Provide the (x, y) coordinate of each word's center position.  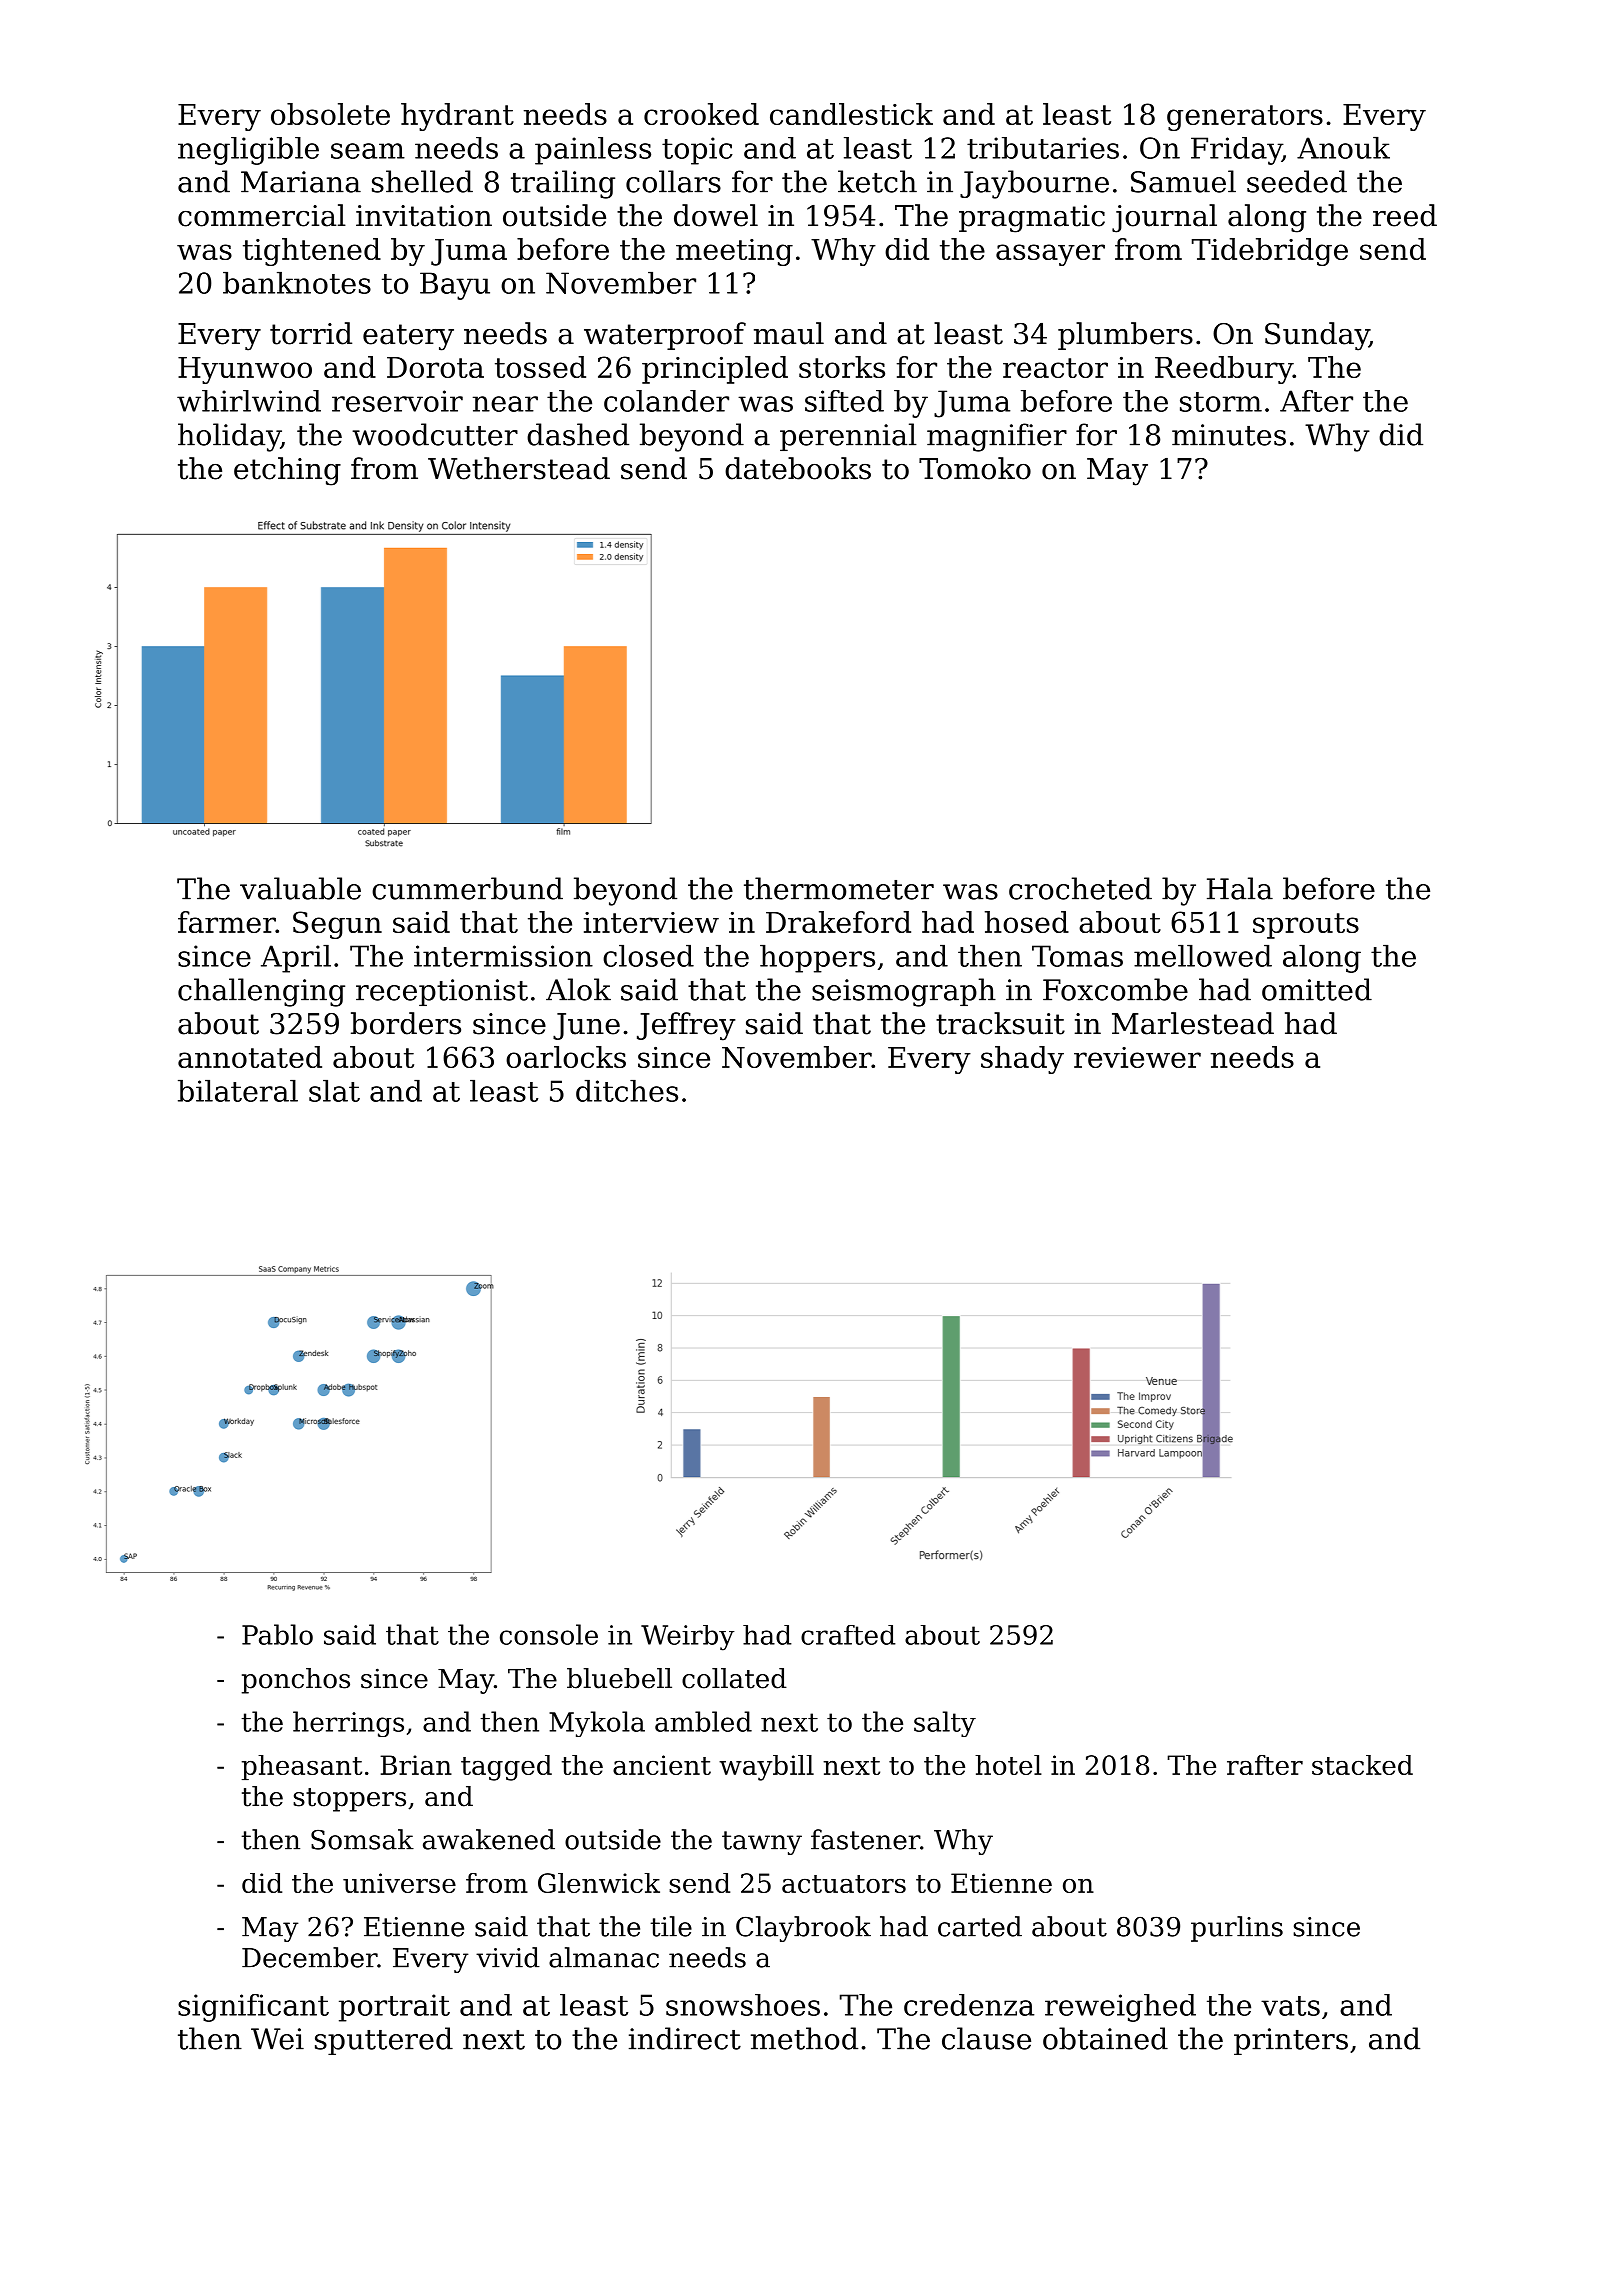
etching (287, 471)
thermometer (839, 888)
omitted (1317, 989)
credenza (969, 2005)
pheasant (301, 1767)
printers (1291, 2041)
